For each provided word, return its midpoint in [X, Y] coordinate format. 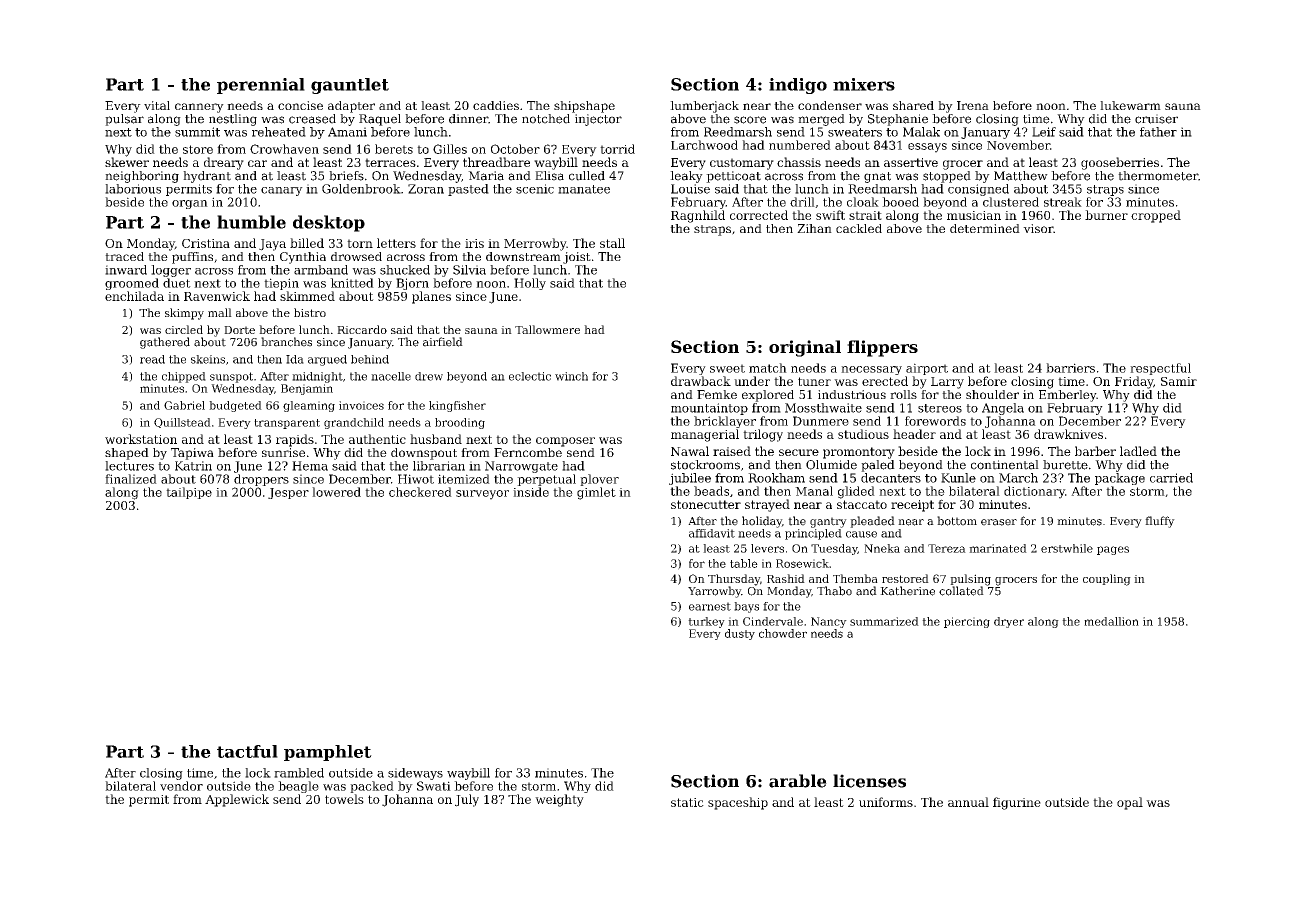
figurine [1017, 803]
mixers [864, 84]
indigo [798, 86]
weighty [559, 800]
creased [312, 119]
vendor [181, 786]
